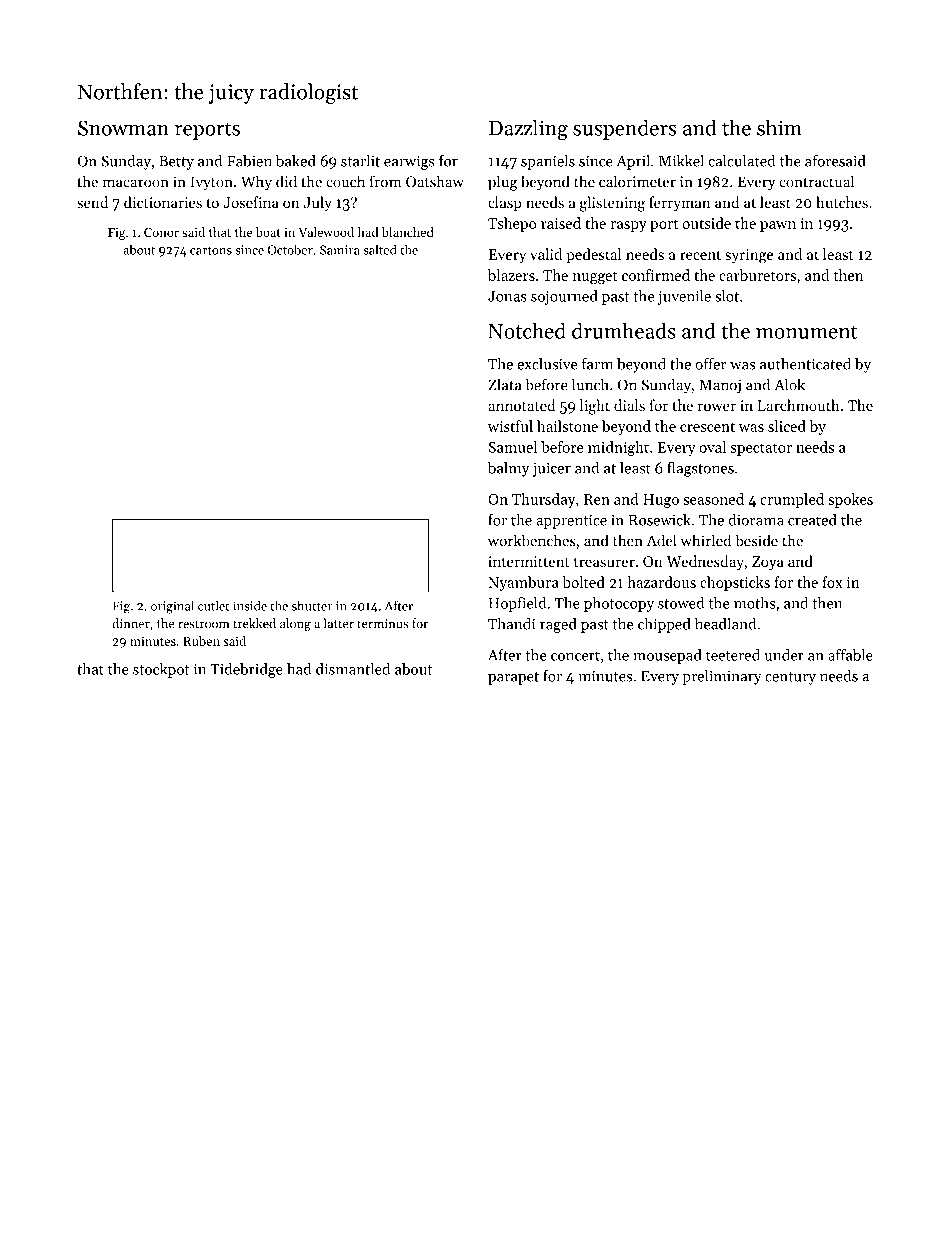 This document has width=952, height=1233. What do you see at coordinates (722, 677) in the document?
I see `preliminary` at bounding box center [722, 677].
